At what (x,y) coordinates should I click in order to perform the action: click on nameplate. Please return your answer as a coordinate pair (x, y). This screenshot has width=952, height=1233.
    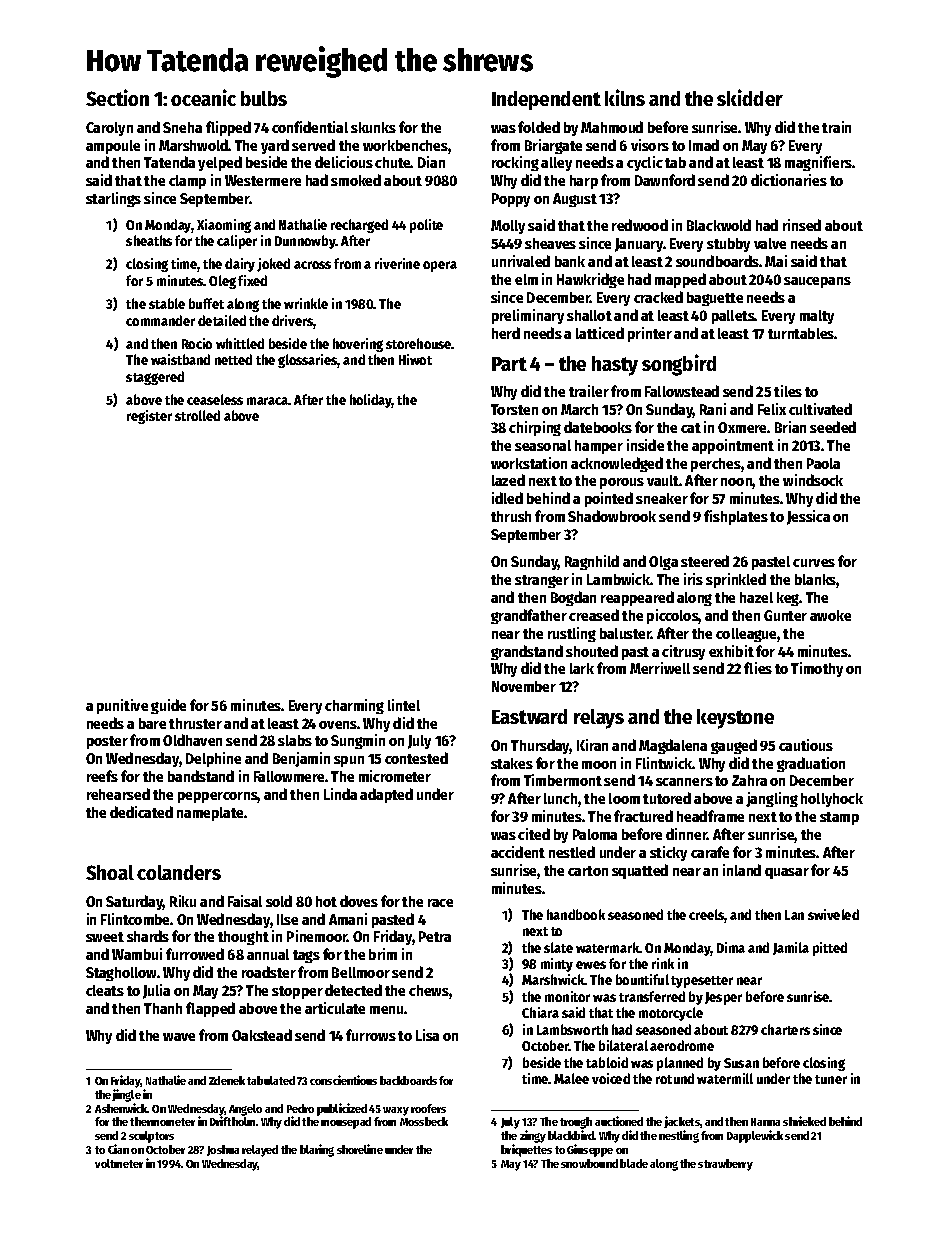
    Looking at the image, I should click on (210, 814).
